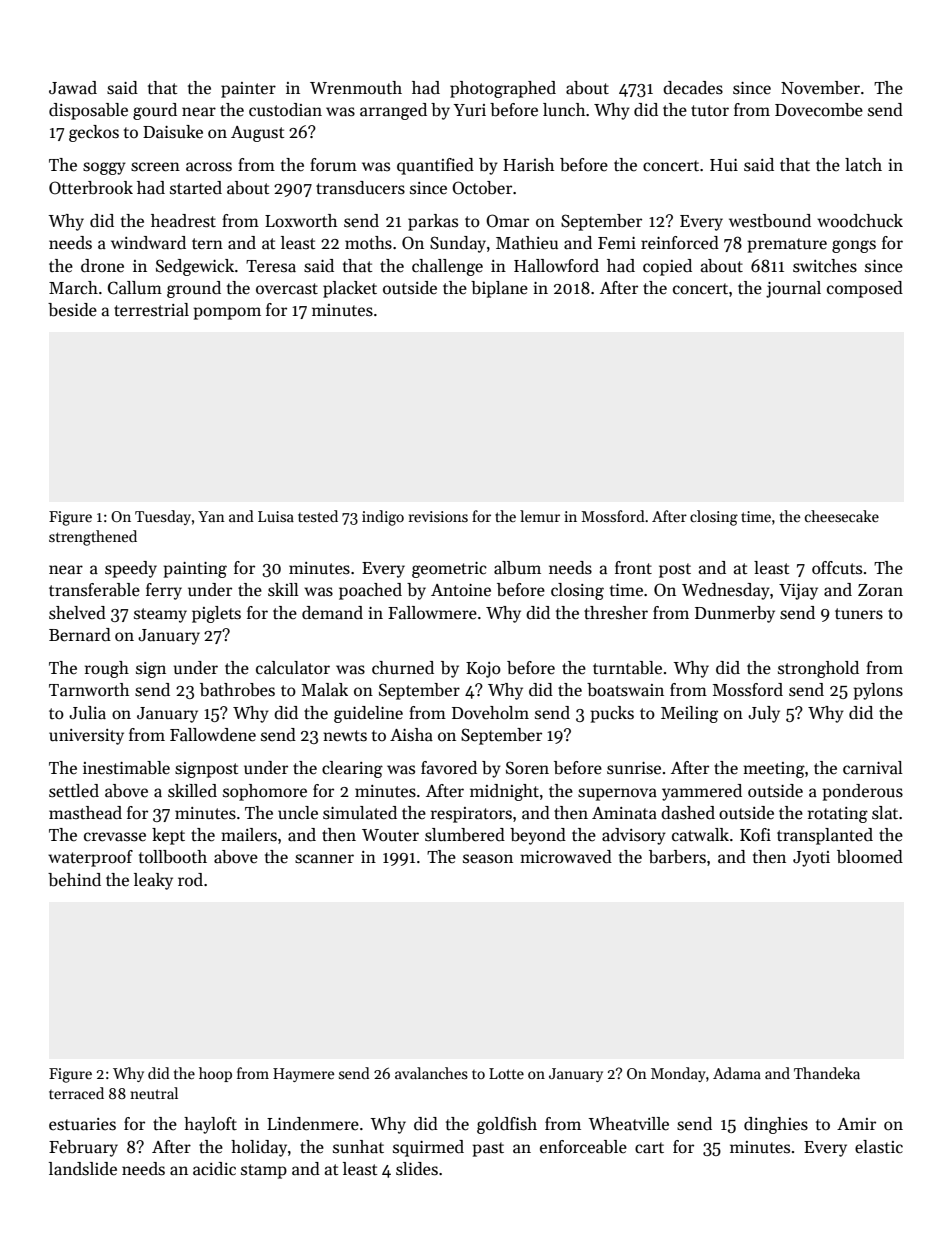 The image size is (952, 1233). Describe the element at coordinates (755, 835) in the screenshot. I see `Kofi` at that location.
